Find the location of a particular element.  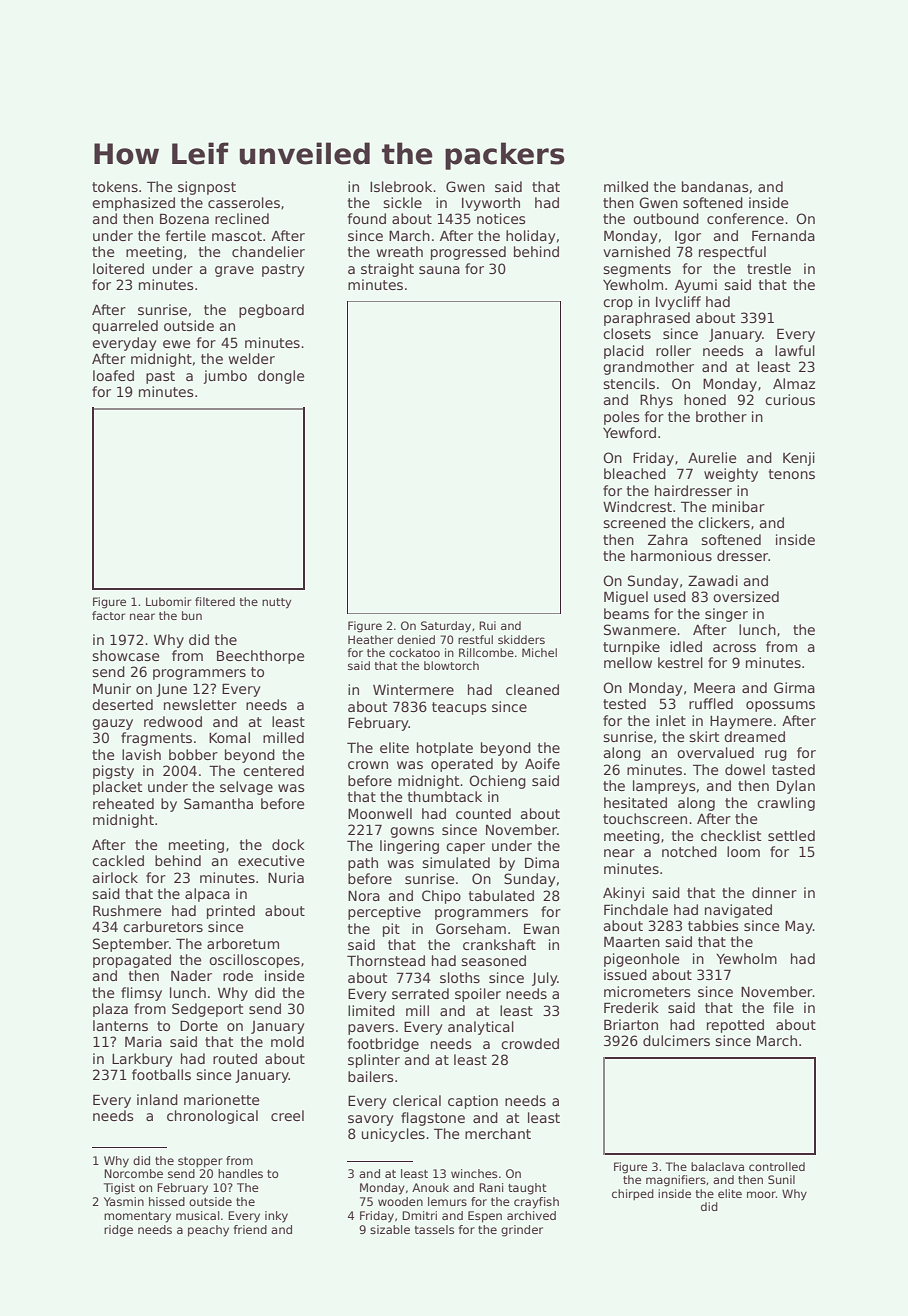

Fernanda is located at coordinates (783, 235).
